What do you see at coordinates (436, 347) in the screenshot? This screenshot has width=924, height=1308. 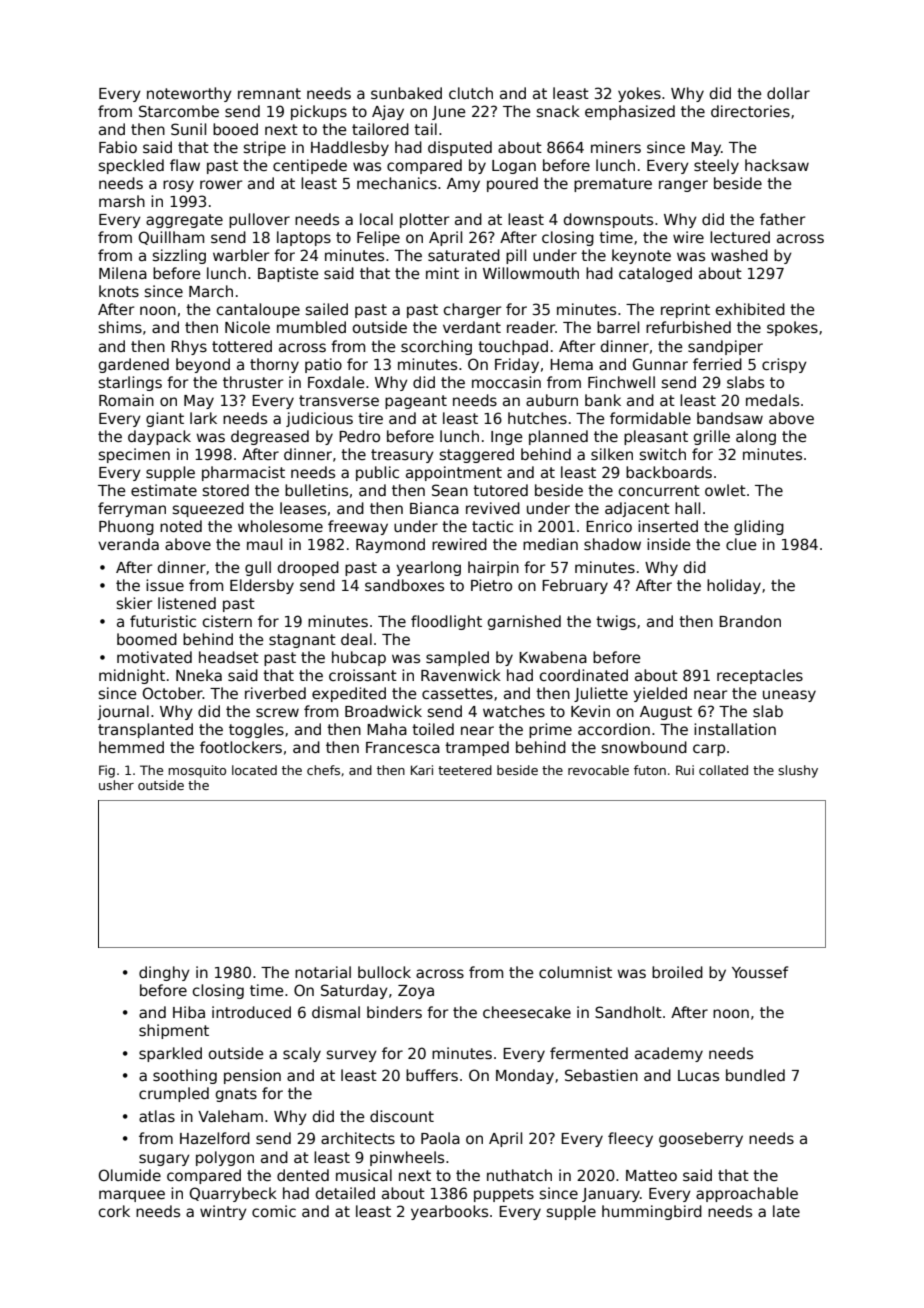 I see `scorching` at bounding box center [436, 347].
